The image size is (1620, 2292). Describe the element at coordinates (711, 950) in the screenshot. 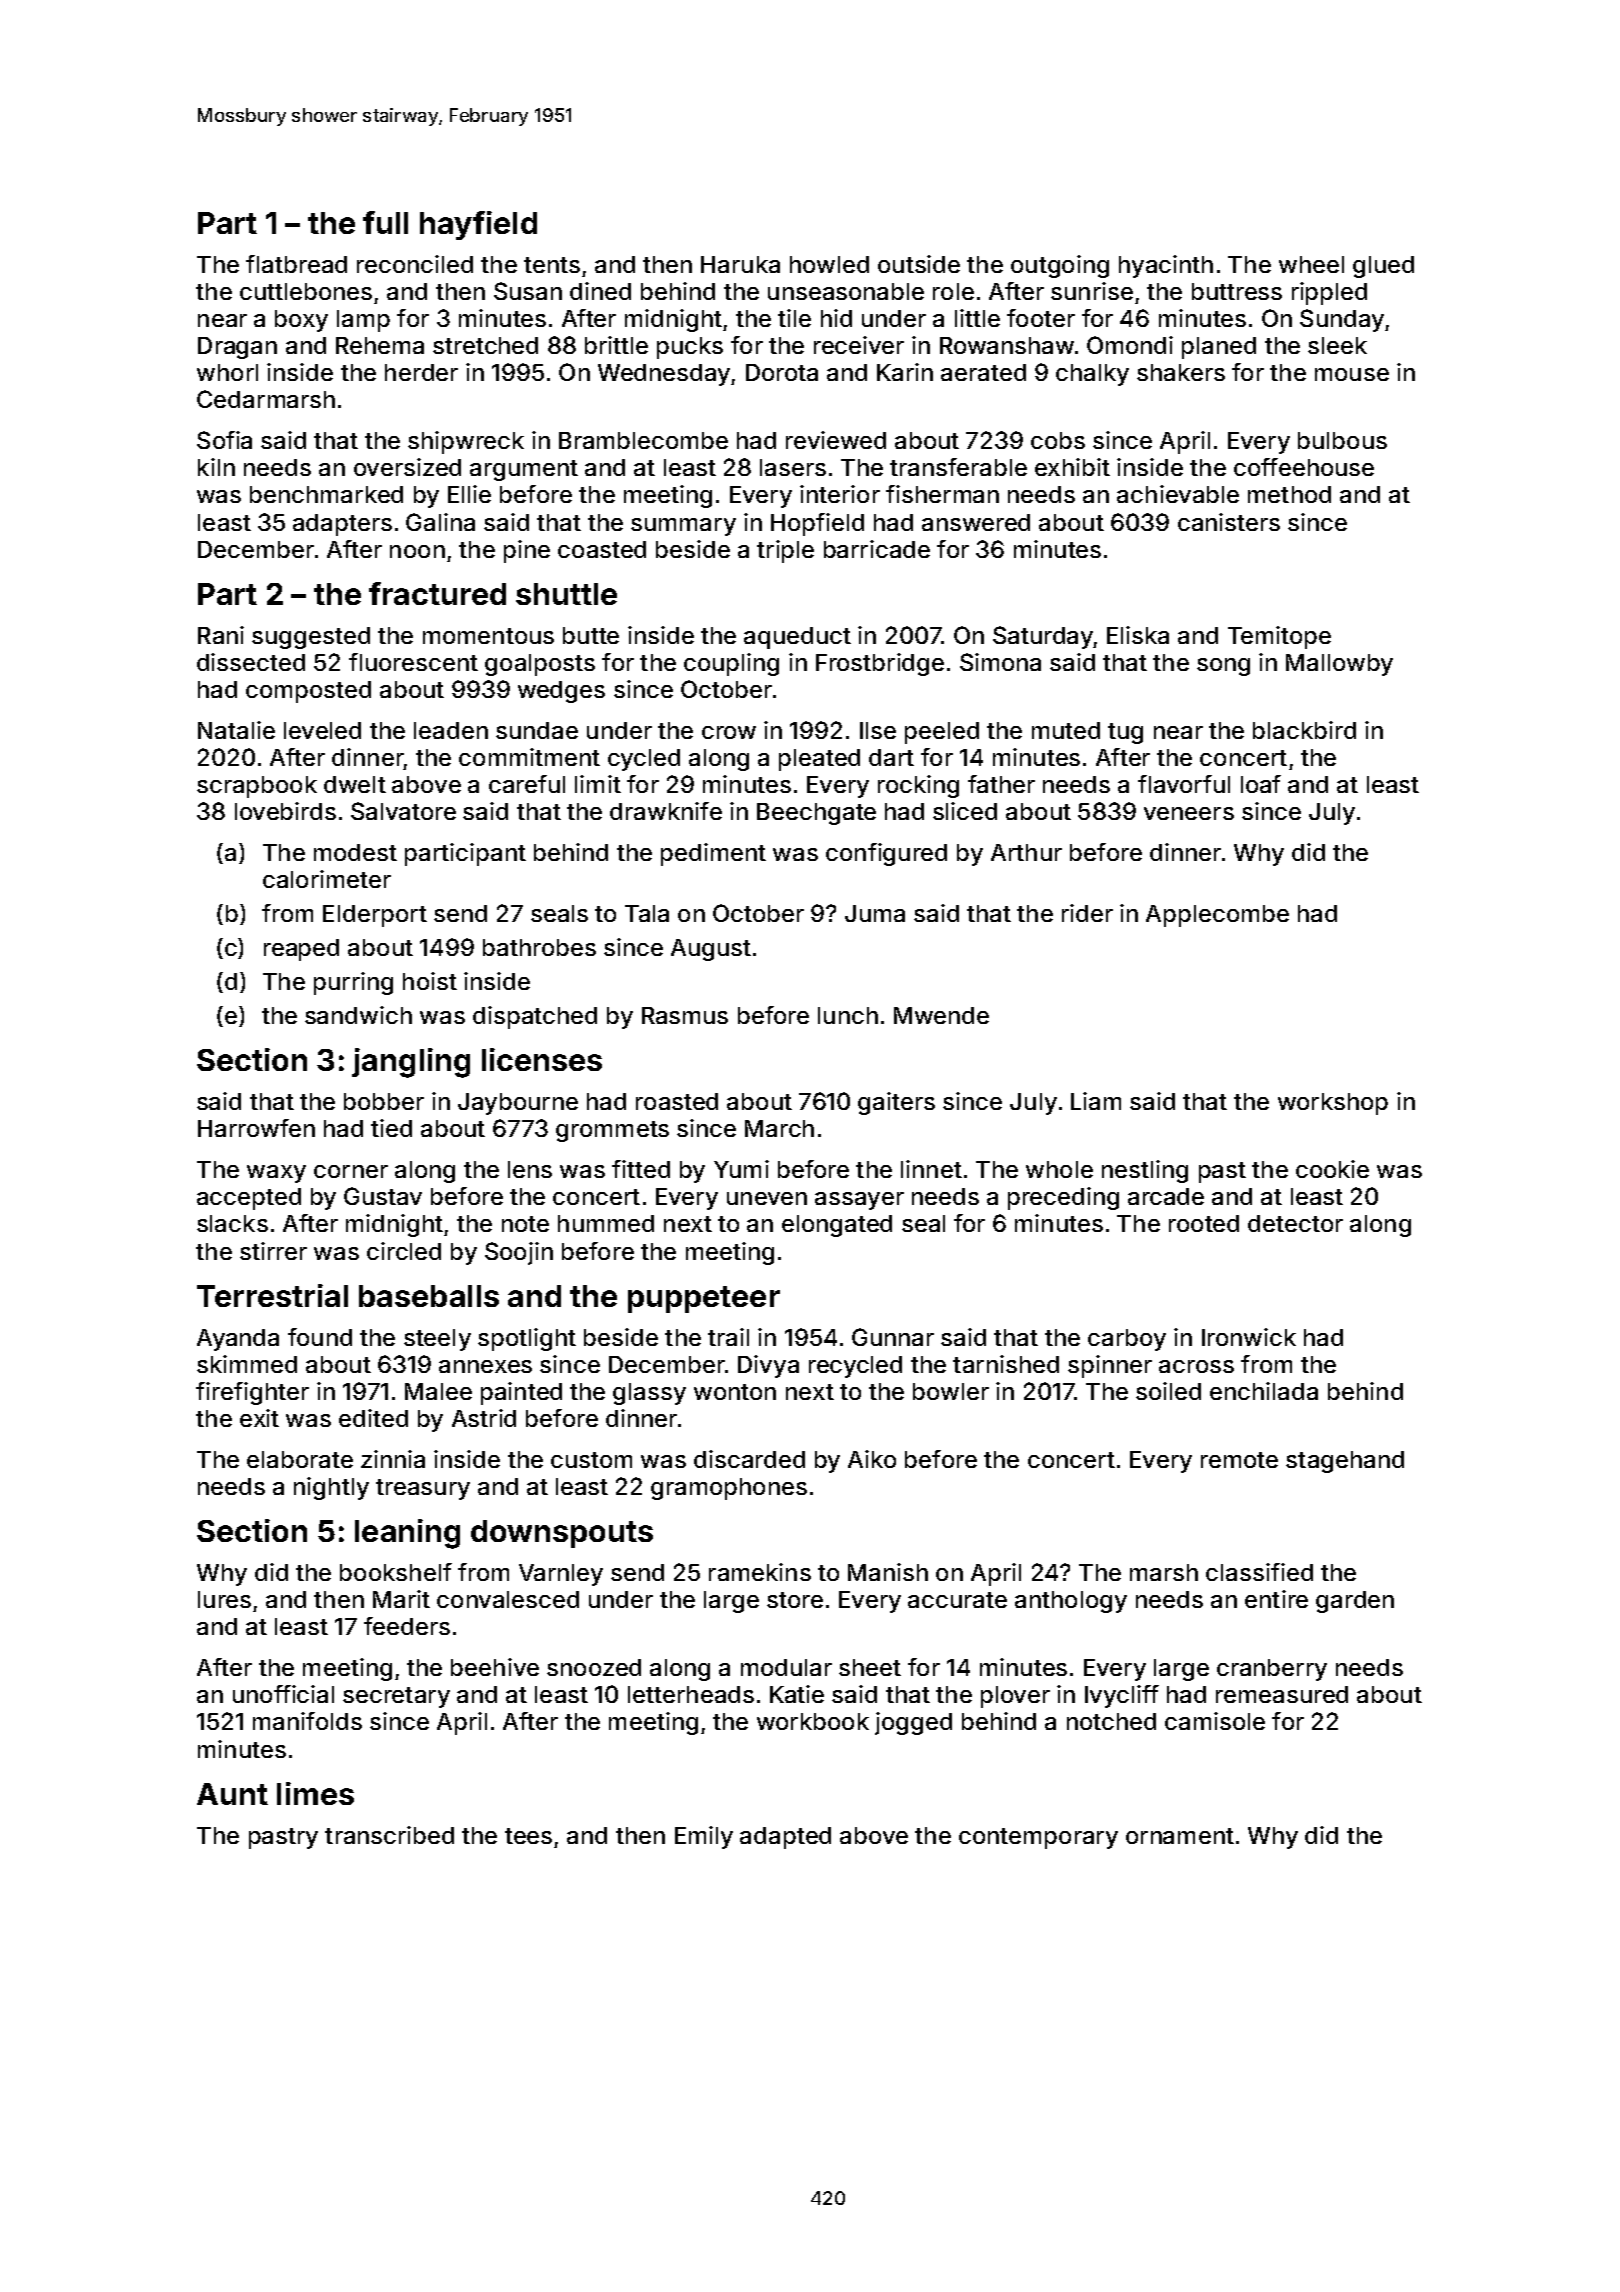

I see `August` at that location.
